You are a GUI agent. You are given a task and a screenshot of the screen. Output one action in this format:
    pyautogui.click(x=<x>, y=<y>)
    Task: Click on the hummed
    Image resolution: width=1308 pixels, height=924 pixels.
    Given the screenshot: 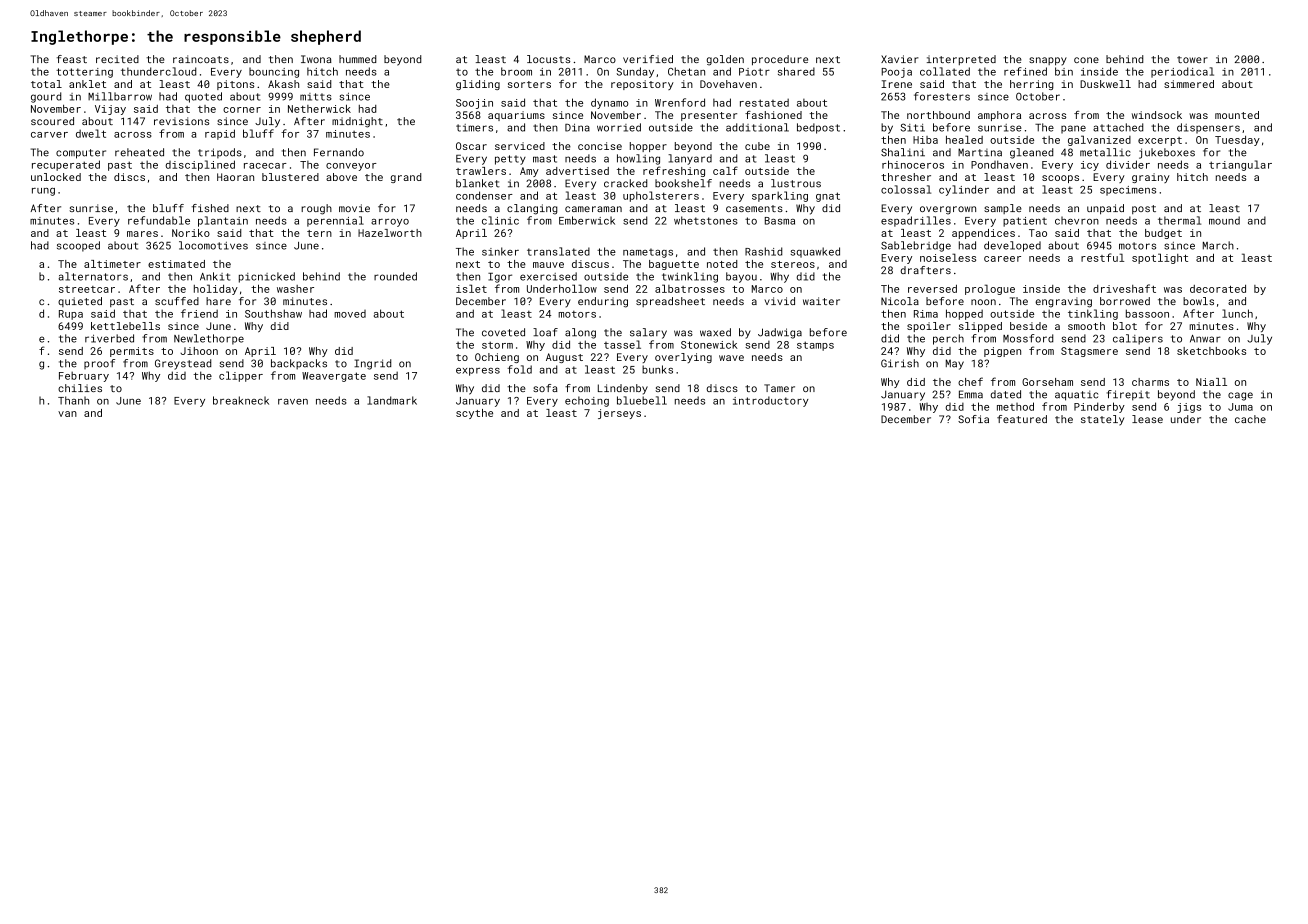 What is the action you would take?
    pyautogui.click(x=357, y=59)
